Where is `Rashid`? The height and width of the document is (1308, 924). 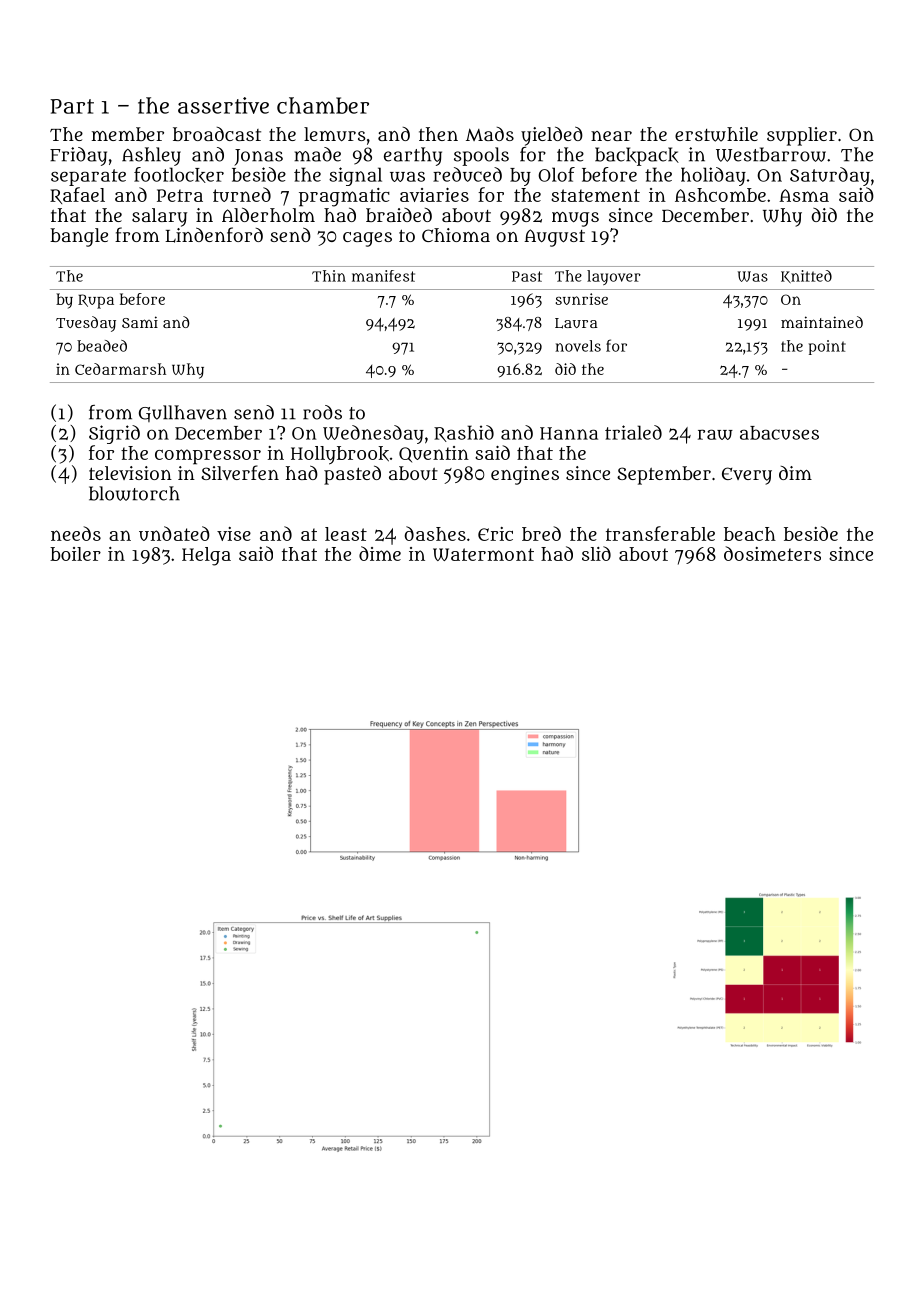 Rashid is located at coordinates (464, 433).
